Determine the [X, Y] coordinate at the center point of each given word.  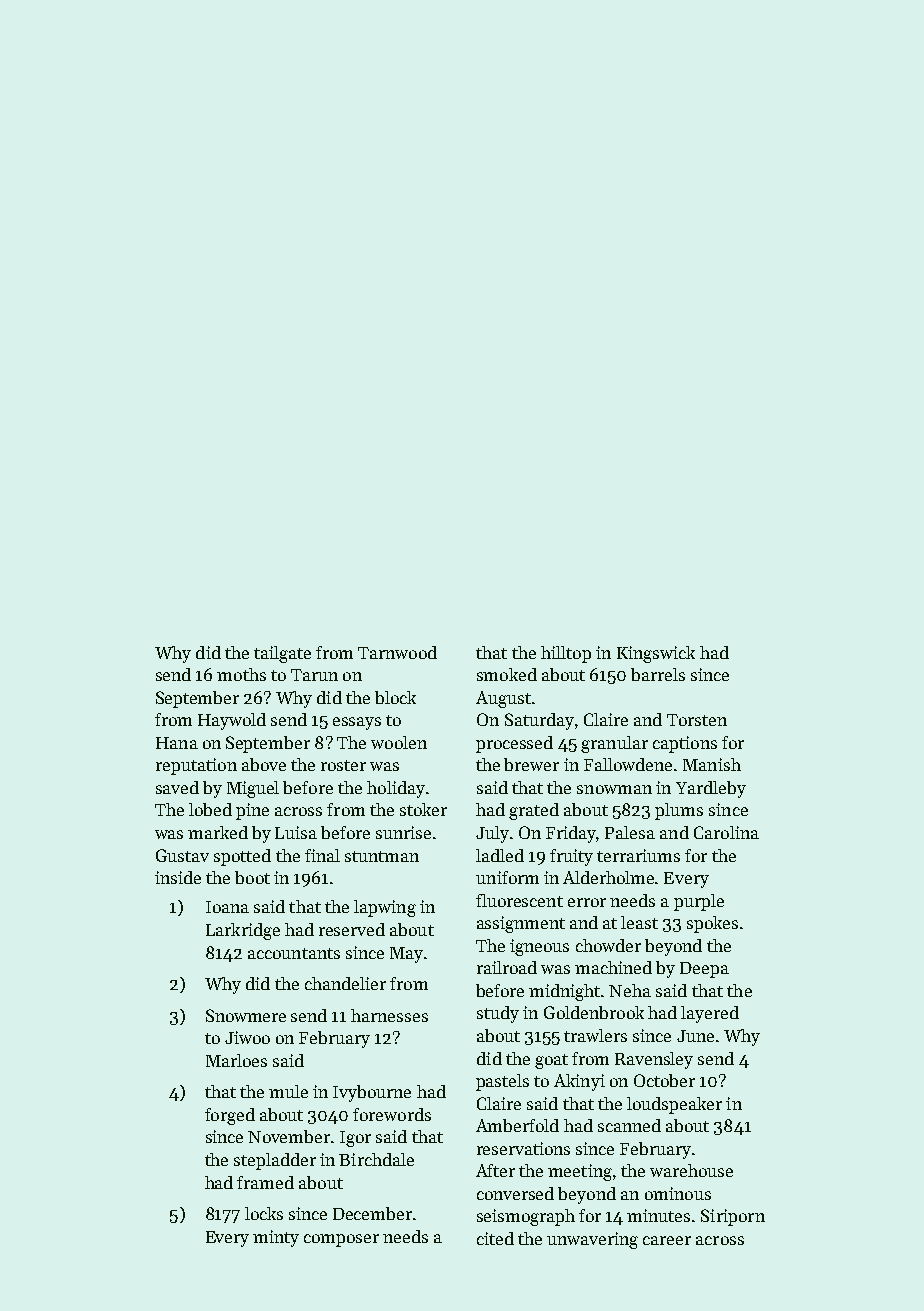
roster [343, 765]
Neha [630, 990]
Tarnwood [397, 652]
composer [341, 1240]
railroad [507, 967]
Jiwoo [247, 1037]
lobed [210, 809]
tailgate [282, 654]
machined [613, 967]
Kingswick [656, 654]
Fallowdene [628, 764]
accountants [294, 953]
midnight [565, 992]
